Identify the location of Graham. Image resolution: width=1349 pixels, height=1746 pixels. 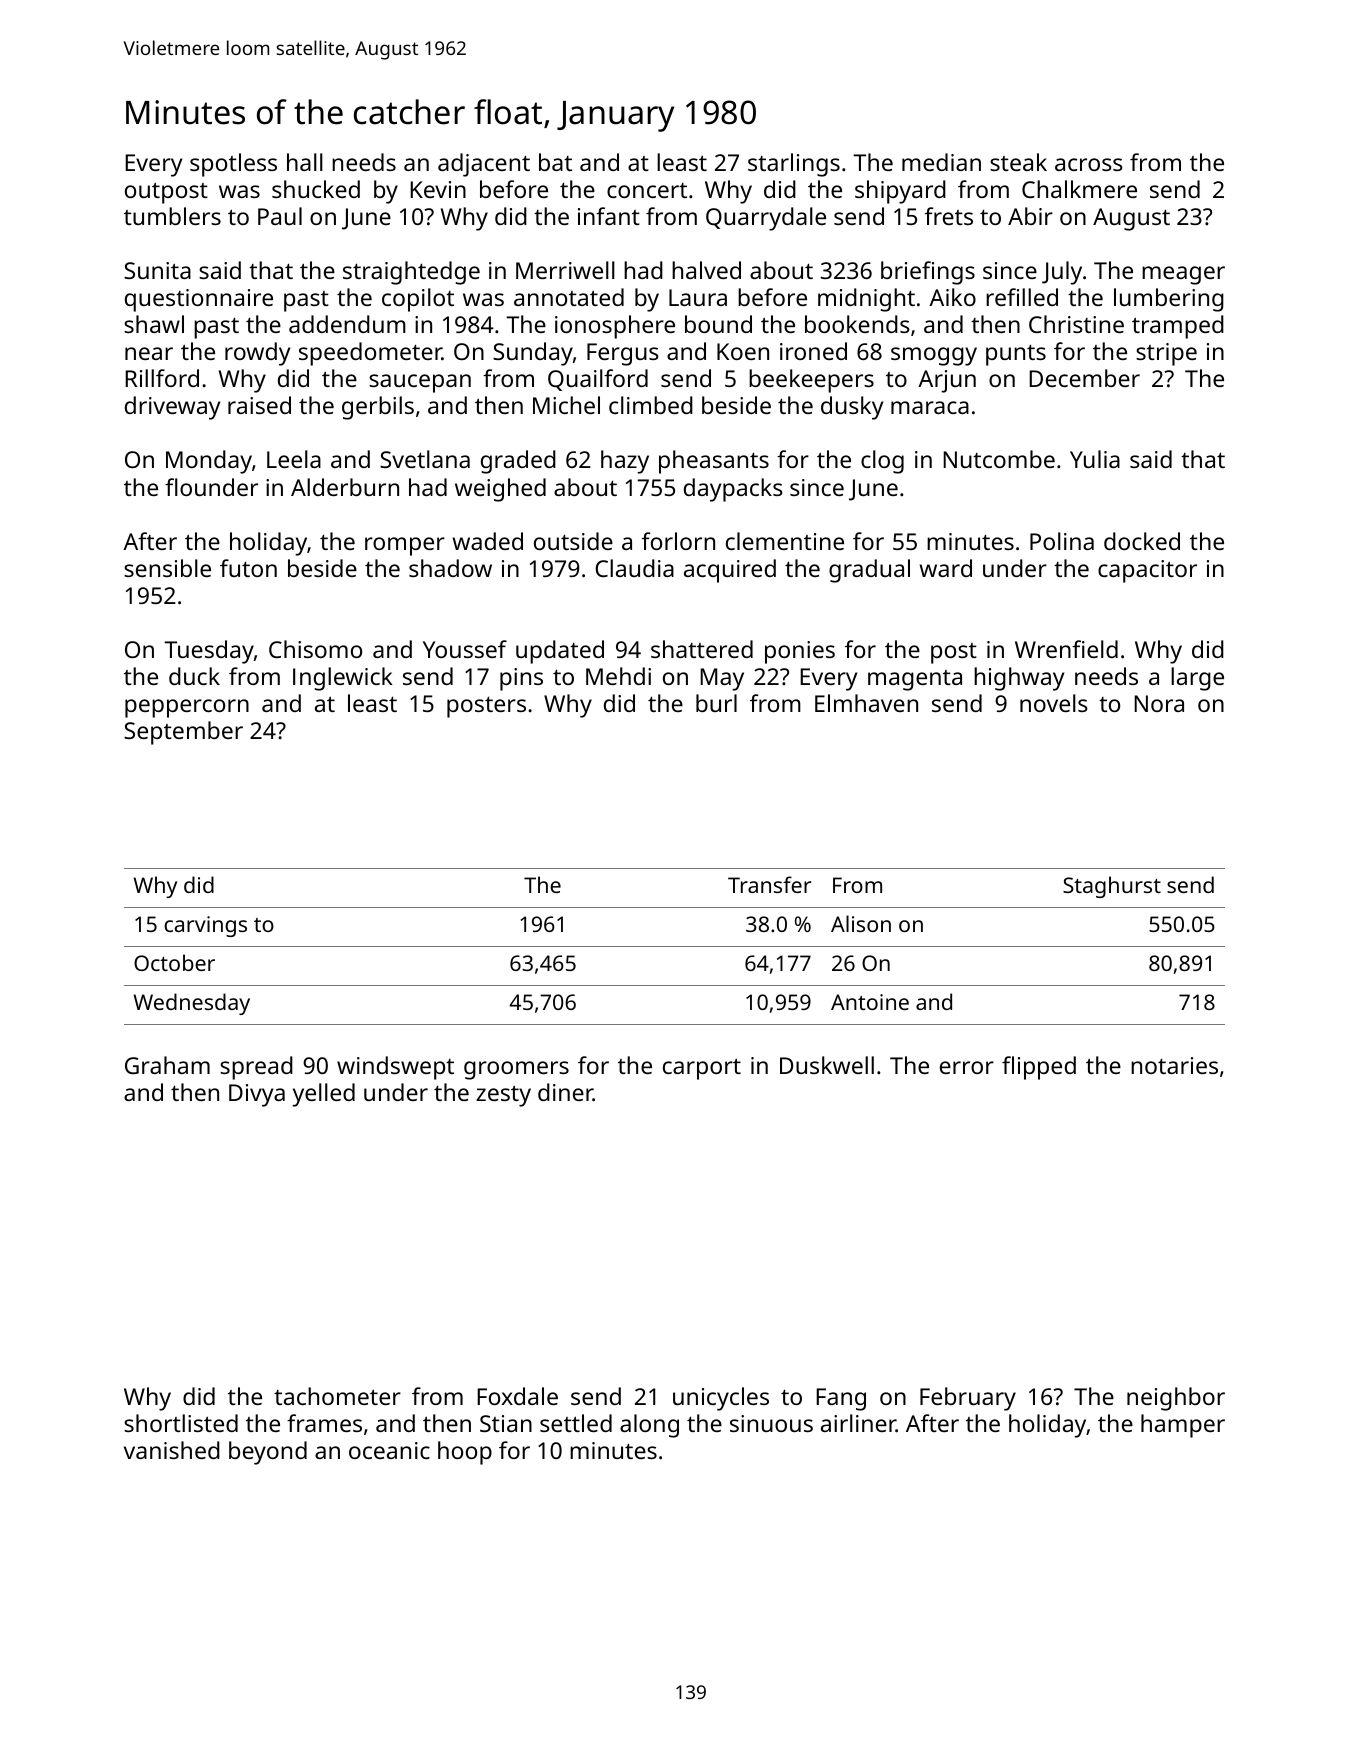
(167, 1065).
